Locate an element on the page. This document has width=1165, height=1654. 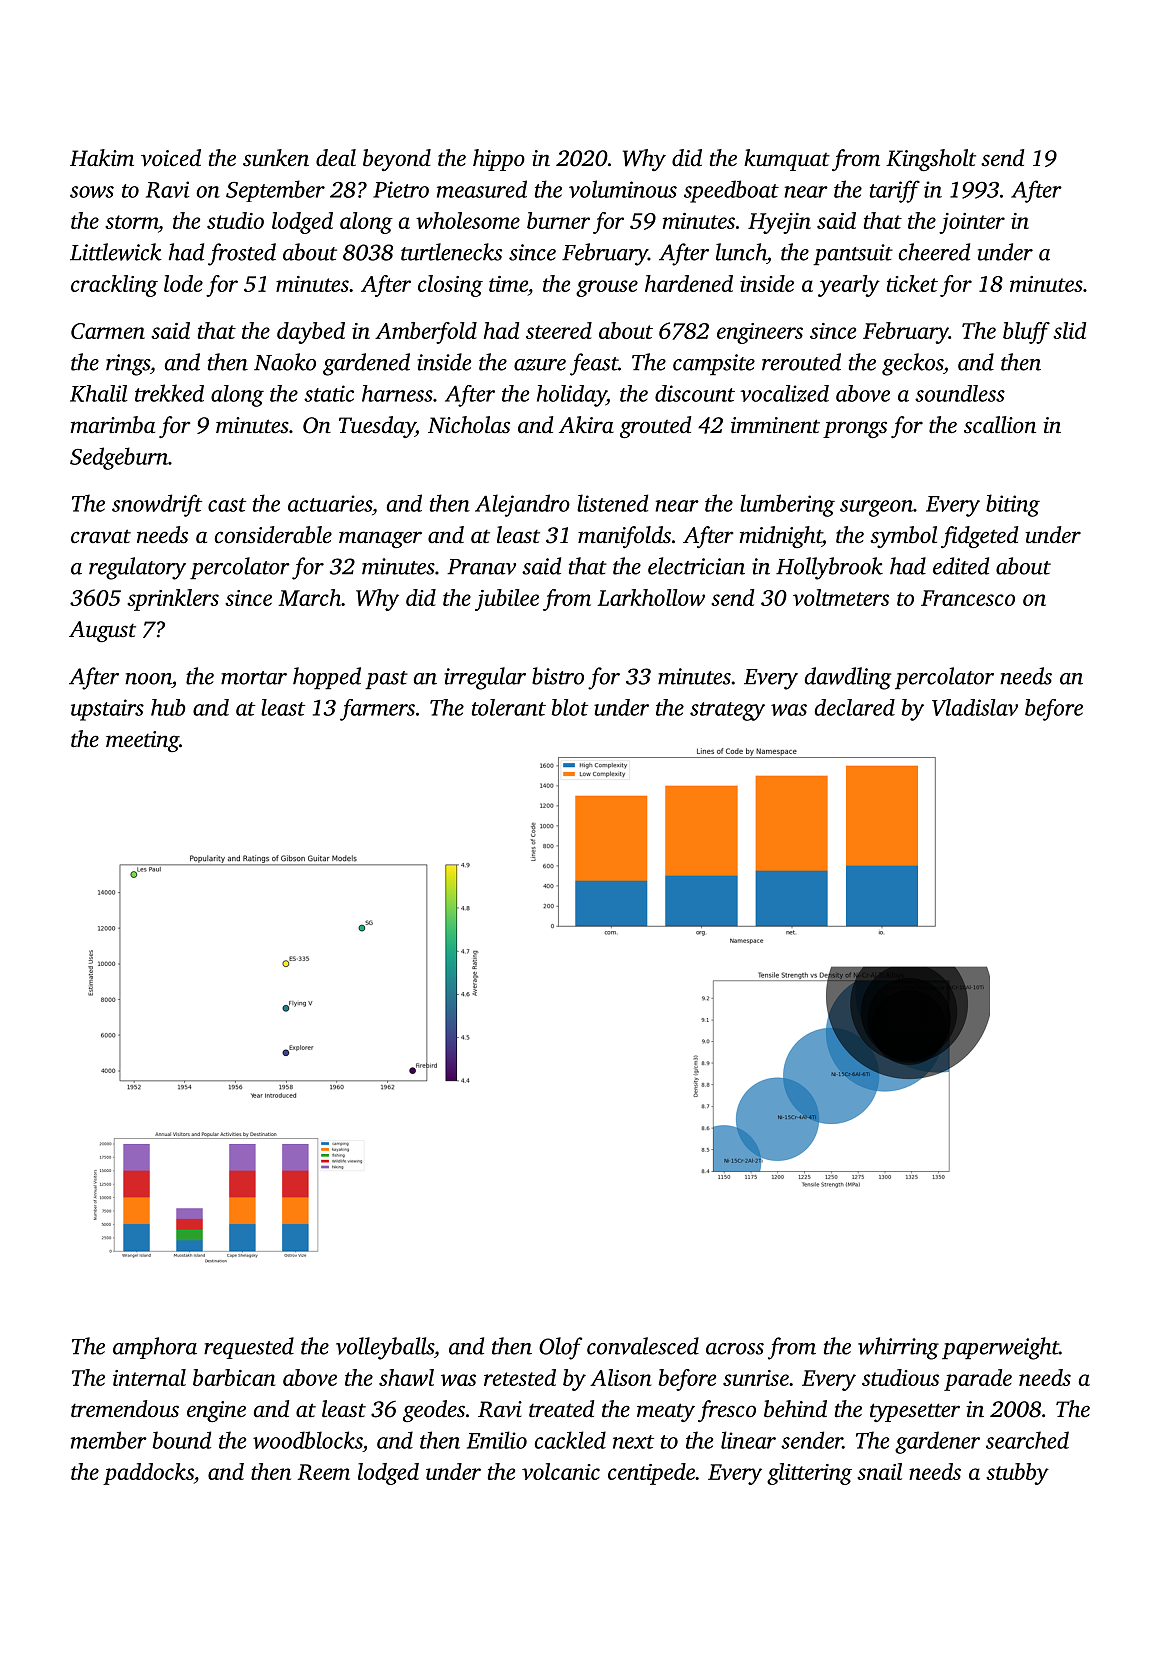
Kingsholt is located at coordinates (931, 160).
